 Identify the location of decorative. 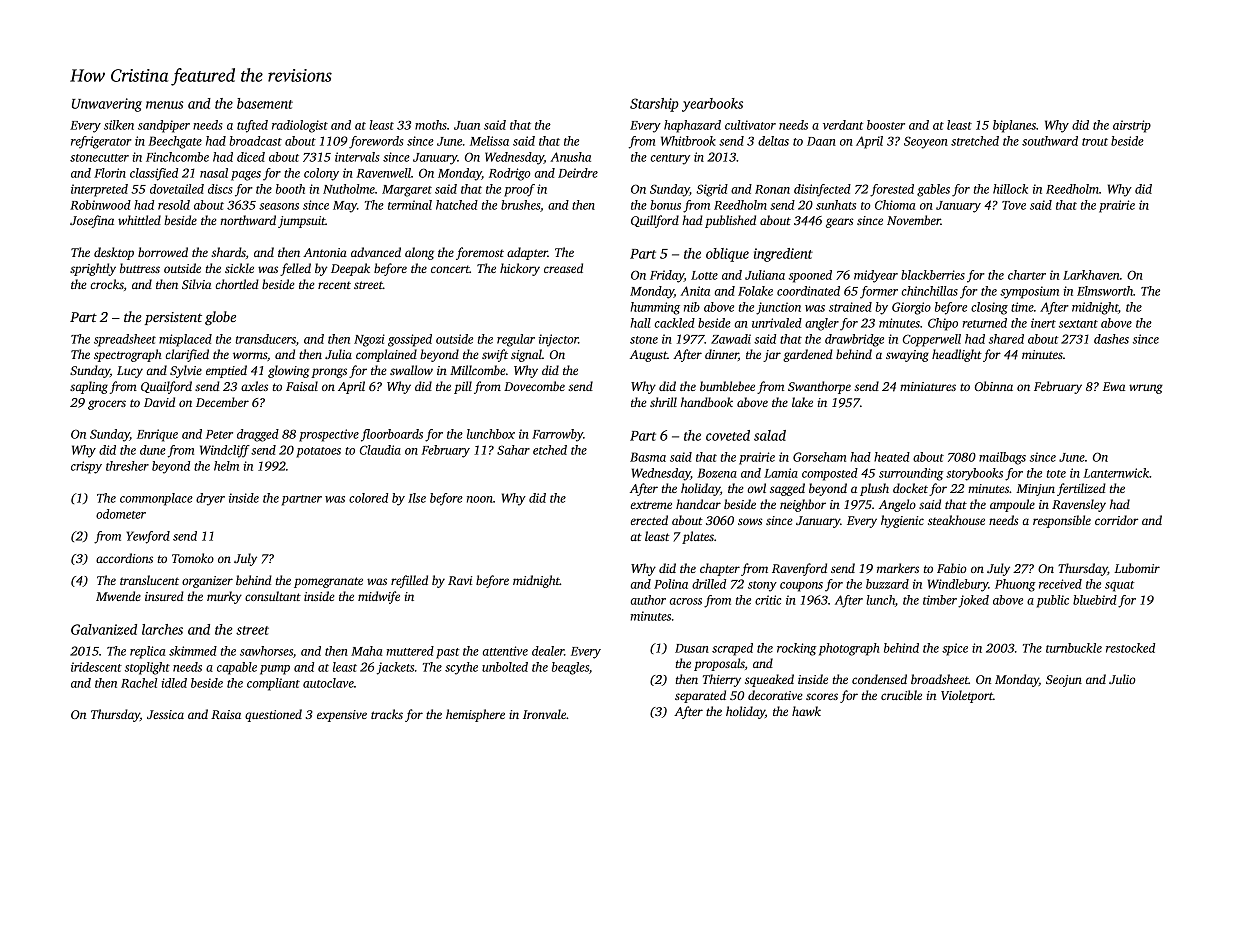
(775, 695).
